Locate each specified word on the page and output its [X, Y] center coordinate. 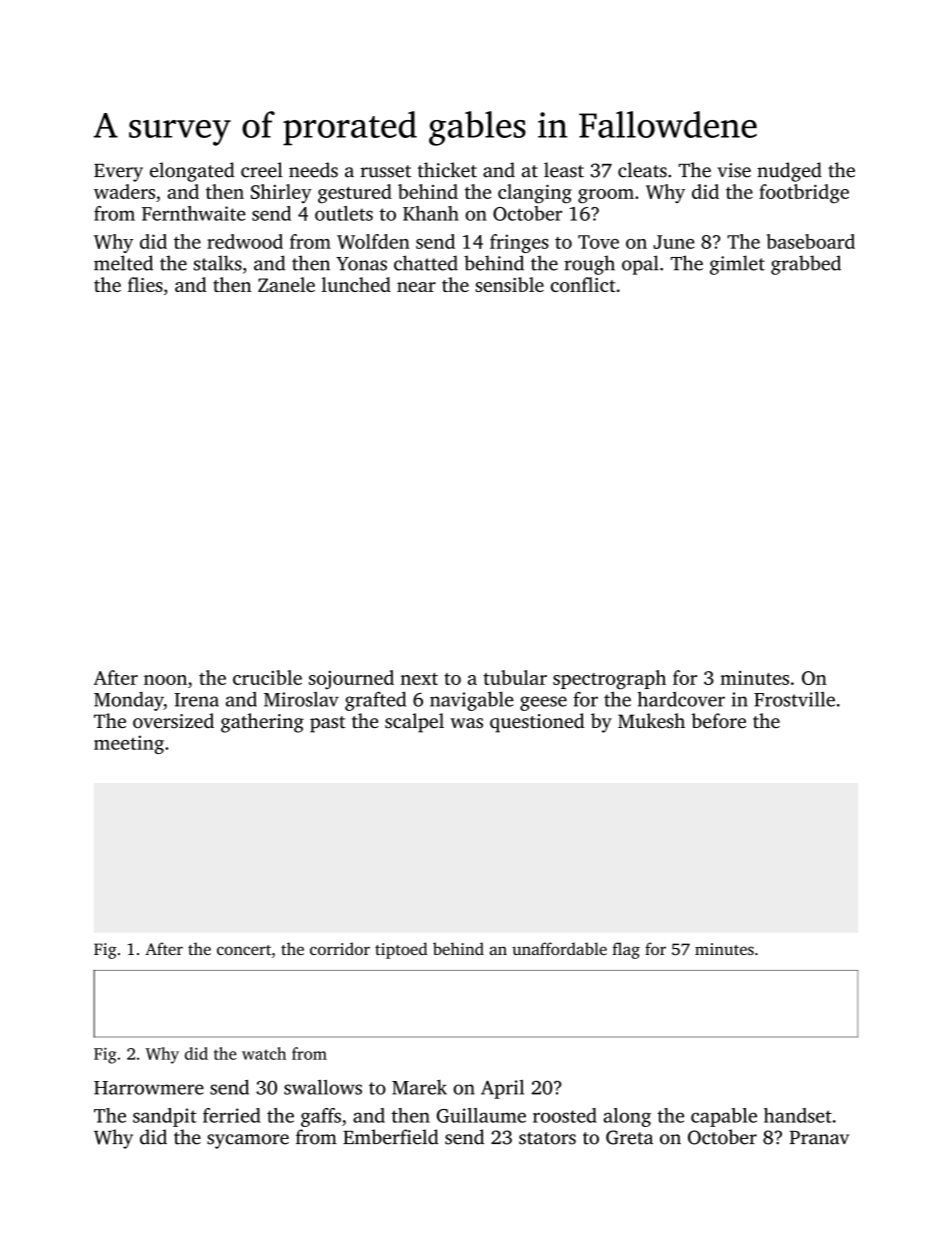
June [674, 242]
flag [626, 950]
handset [798, 1115]
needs [313, 170]
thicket [447, 170]
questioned [537, 723]
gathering [262, 723]
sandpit [165, 1117]
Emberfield [391, 1137]
